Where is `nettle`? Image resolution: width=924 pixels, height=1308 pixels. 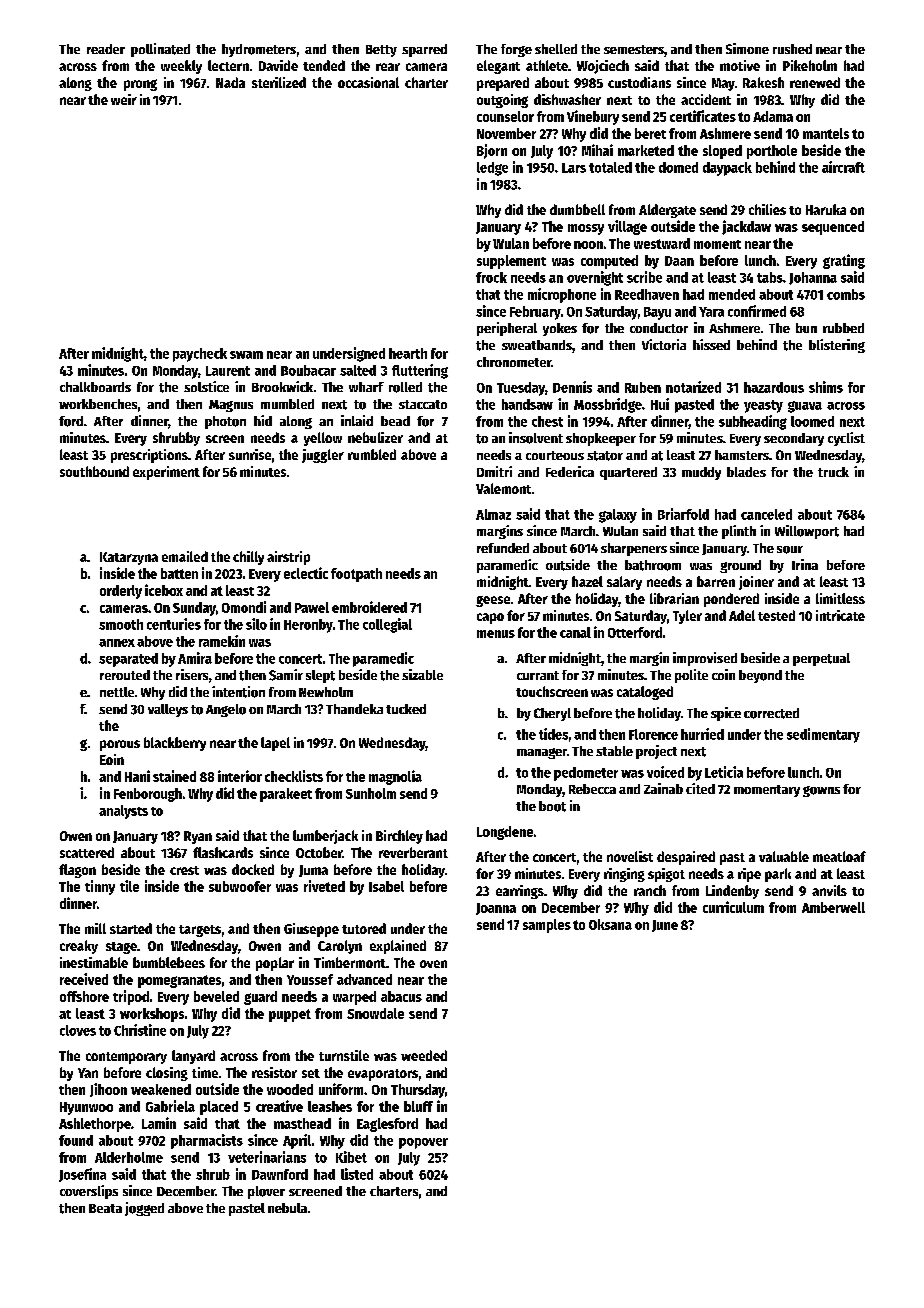
nettle is located at coordinates (117, 692).
